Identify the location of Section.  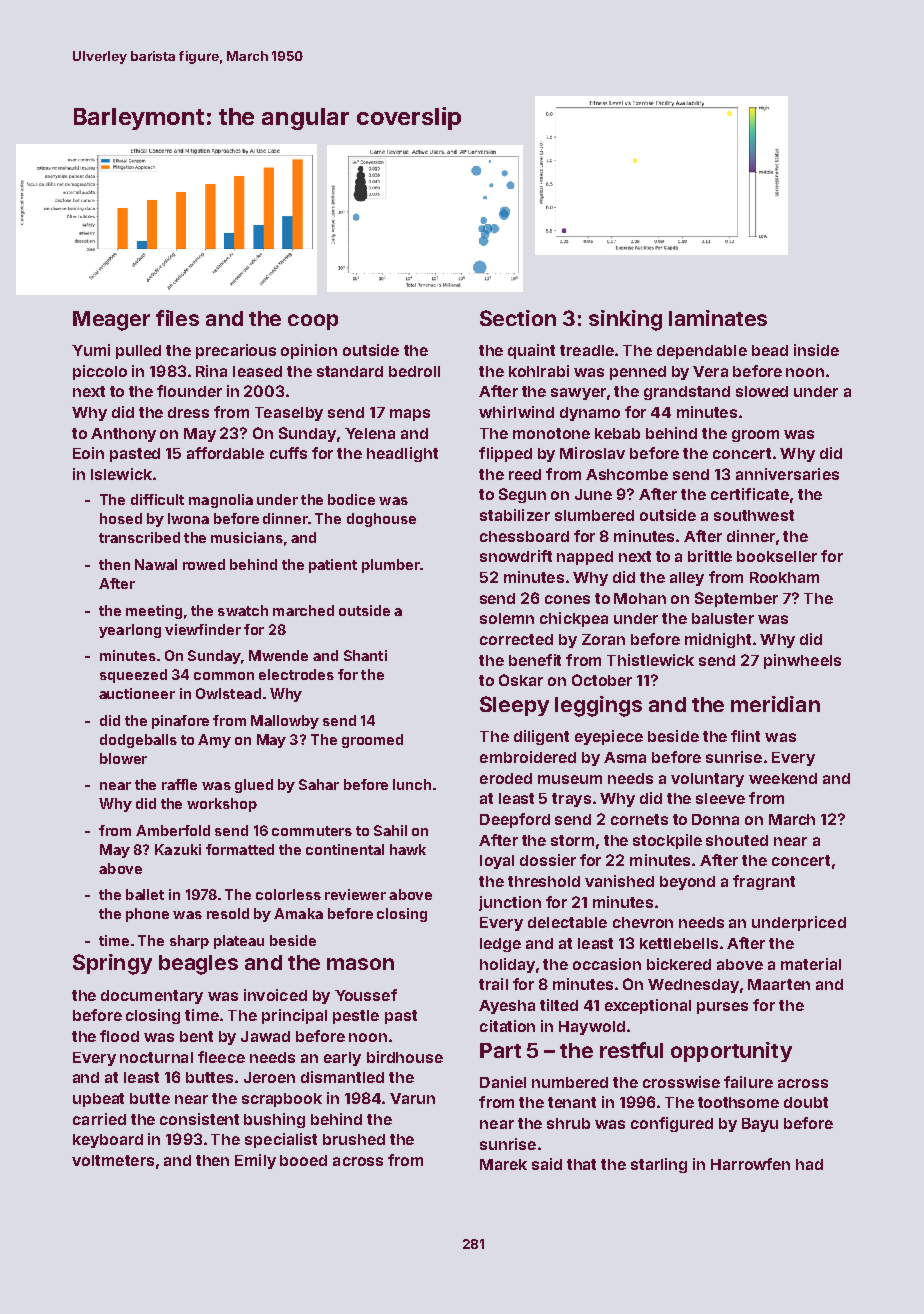
(518, 318).
